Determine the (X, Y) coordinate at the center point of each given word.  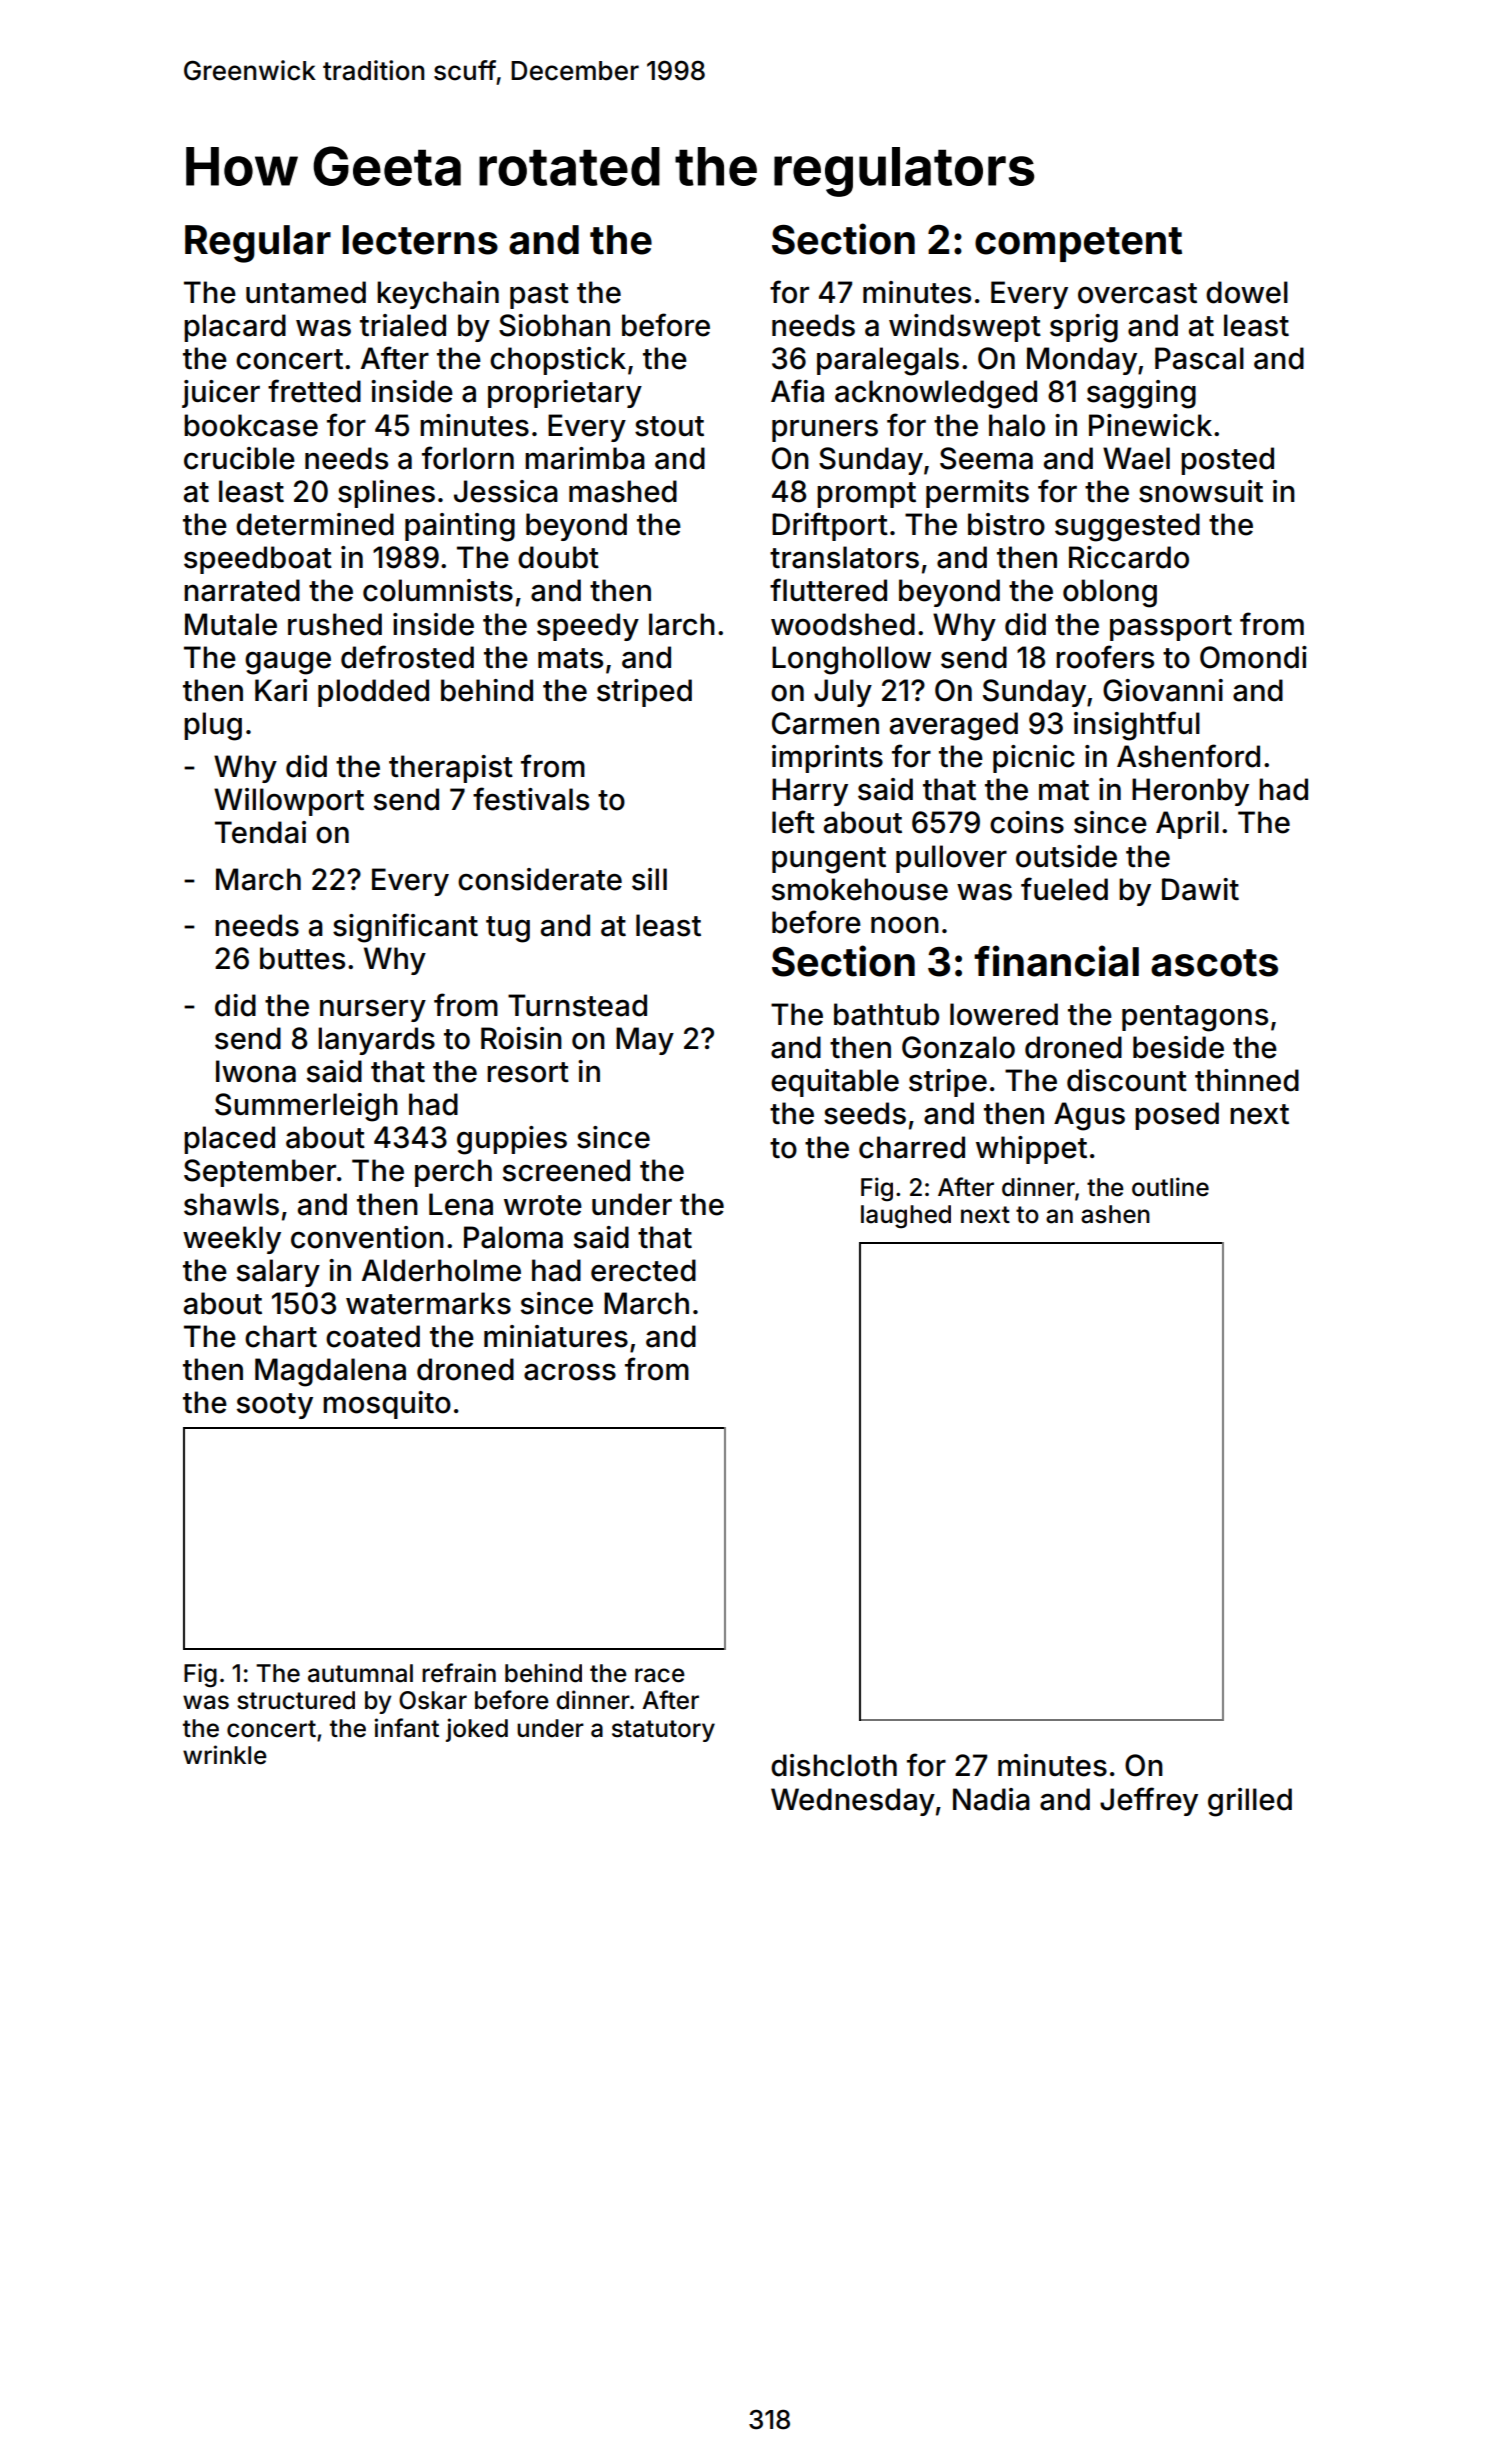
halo (1017, 425)
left (793, 822)
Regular (258, 244)
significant (405, 928)
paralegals (888, 361)
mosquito (387, 1405)
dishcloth (834, 1765)
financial (1056, 961)
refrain (459, 1673)
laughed (906, 1217)
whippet (1031, 1150)
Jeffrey (1149, 1801)
